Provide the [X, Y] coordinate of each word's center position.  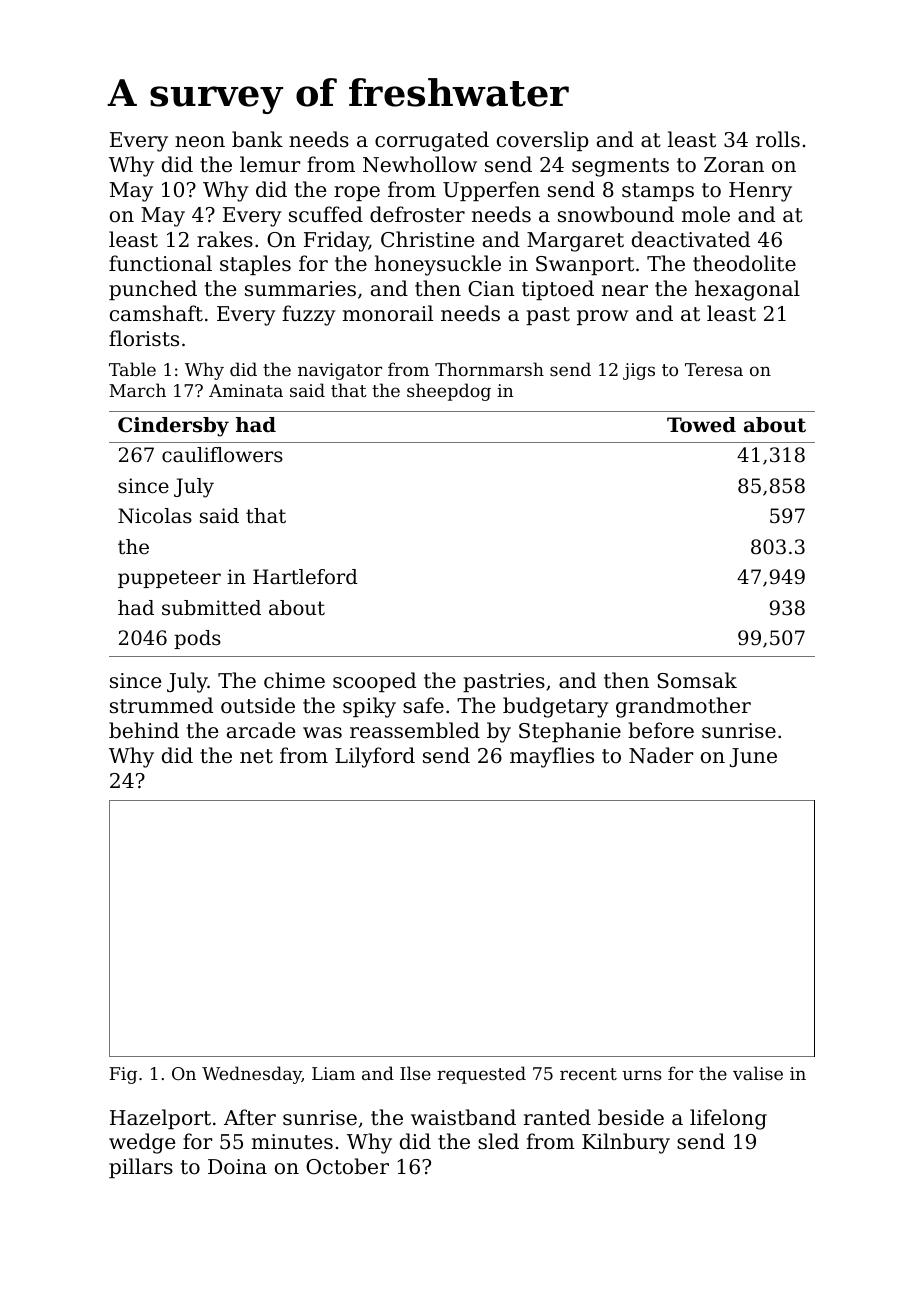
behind [144, 730]
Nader [661, 755]
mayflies [552, 757]
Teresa [714, 369]
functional [160, 263]
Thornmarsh [489, 369]
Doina [237, 1167]
